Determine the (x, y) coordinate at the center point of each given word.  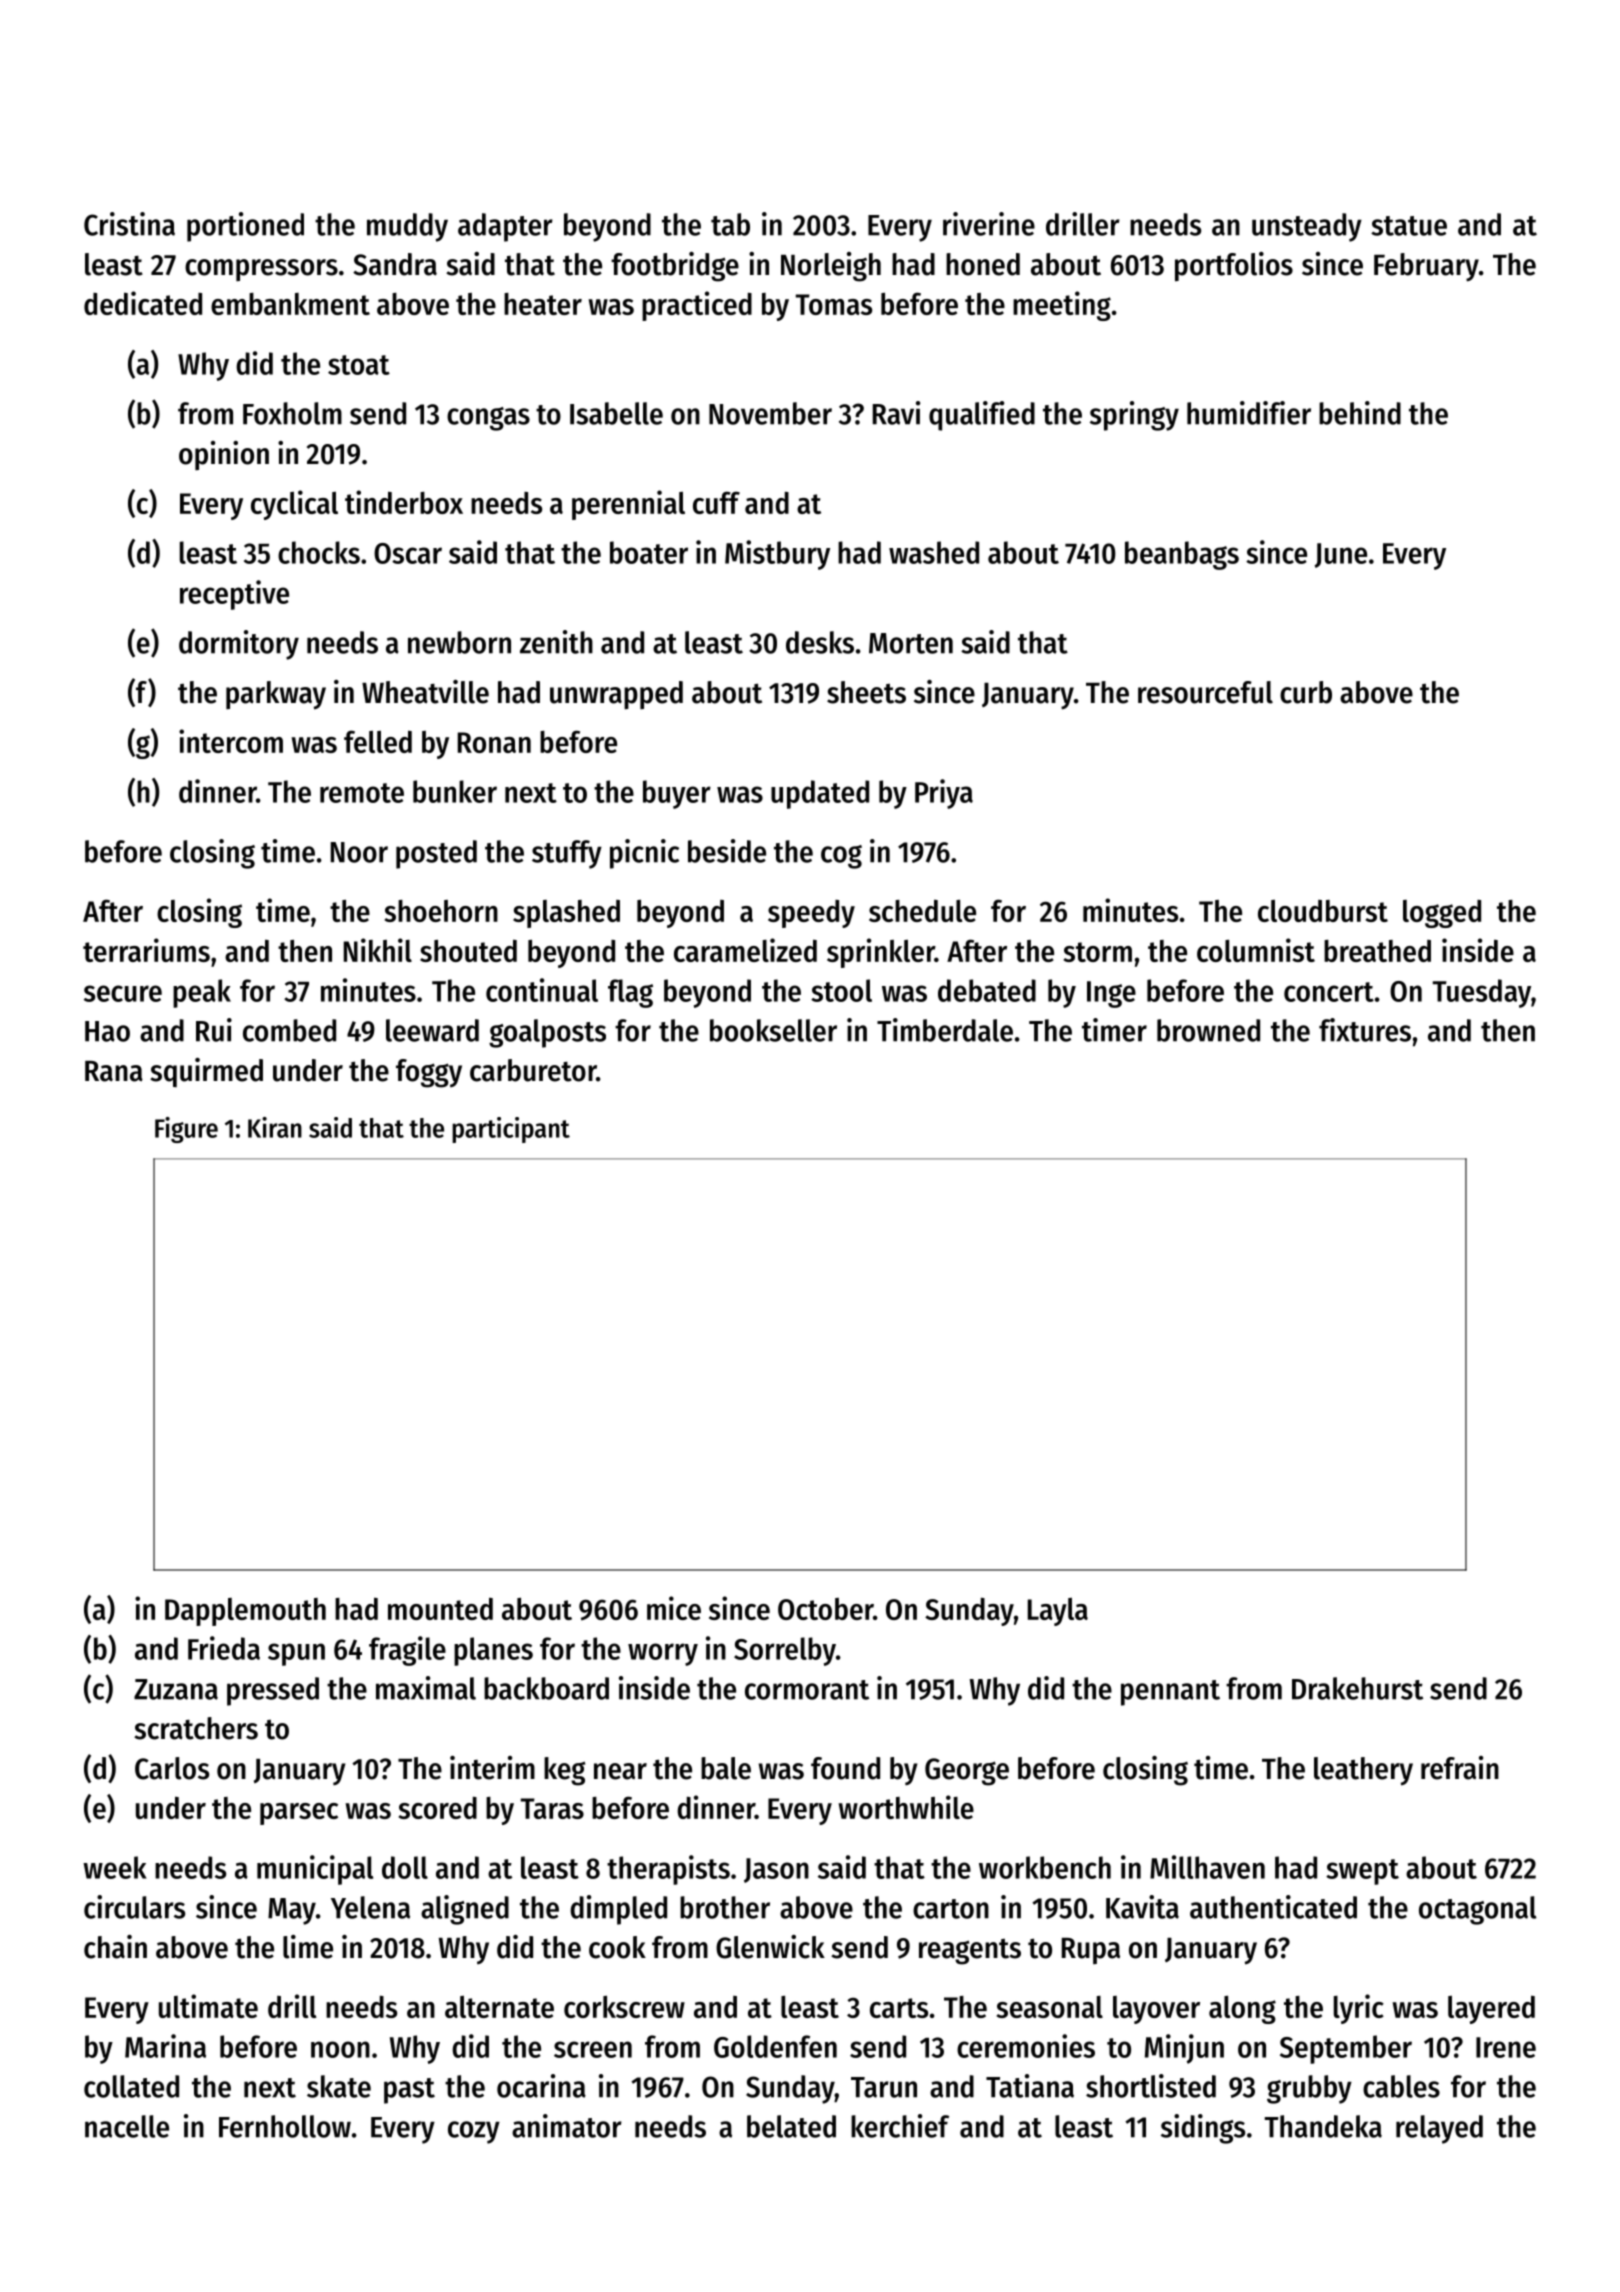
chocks (319, 552)
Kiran (275, 1127)
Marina (165, 2046)
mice (674, 1608)
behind (1360, 413)
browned (1208, 1030)
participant (511, 1130)
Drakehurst (1357, 1688)
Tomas (834, 304)
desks (820, 642)
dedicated (143, 303)
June (1340, 555)
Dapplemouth (245, 1612)
